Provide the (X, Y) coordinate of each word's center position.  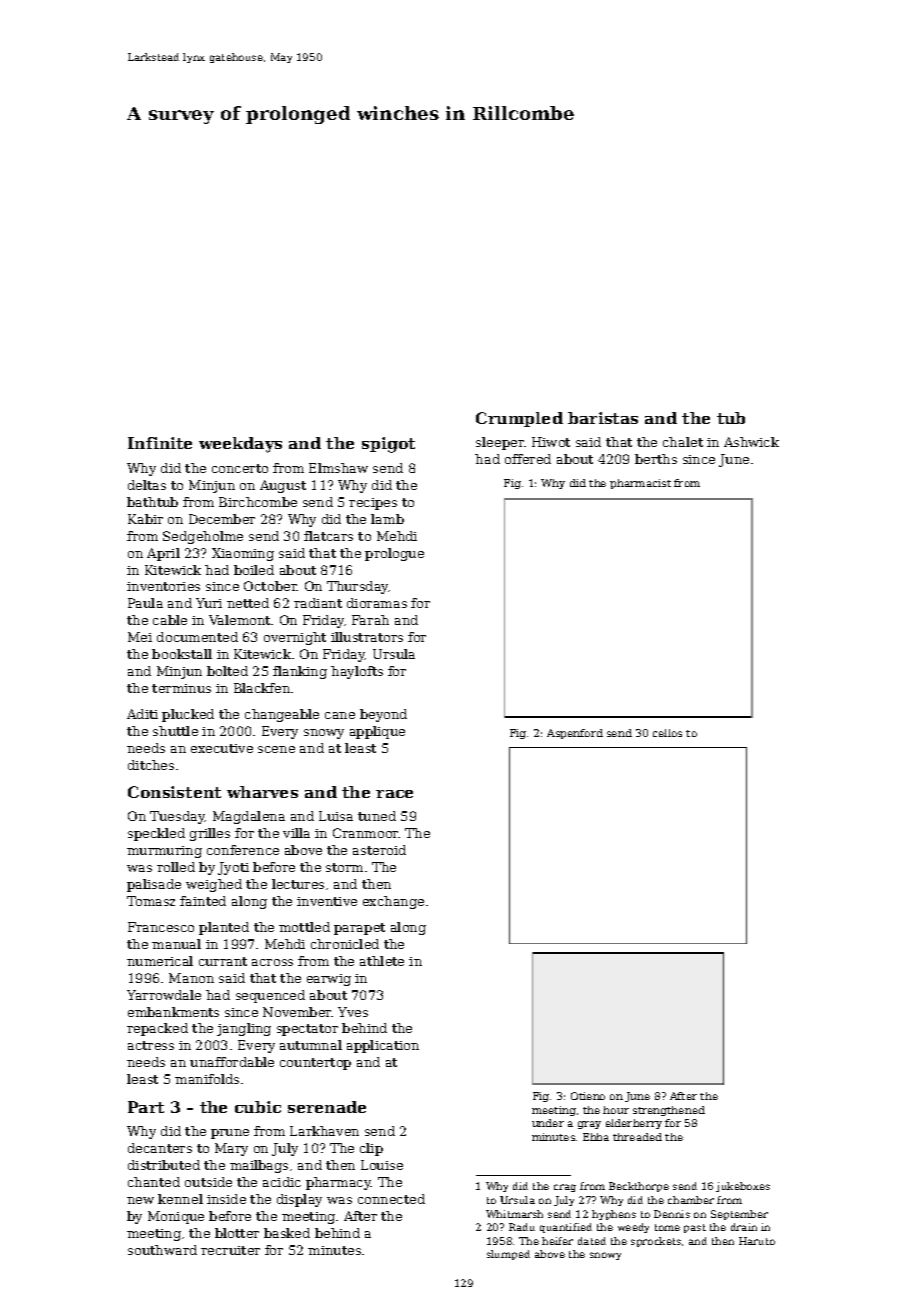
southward (162, 1250)
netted (248, 603)
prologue (394, 554)
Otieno (588, 1096)
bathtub (152, 502)
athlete (382, 961)
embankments (173, 1012)
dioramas (377, 603)
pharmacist (640, 484)
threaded (637, 1137)
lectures (298, 884)
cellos (667, 733)
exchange (393, 902)
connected (391, 1199)
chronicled (345, 944)
